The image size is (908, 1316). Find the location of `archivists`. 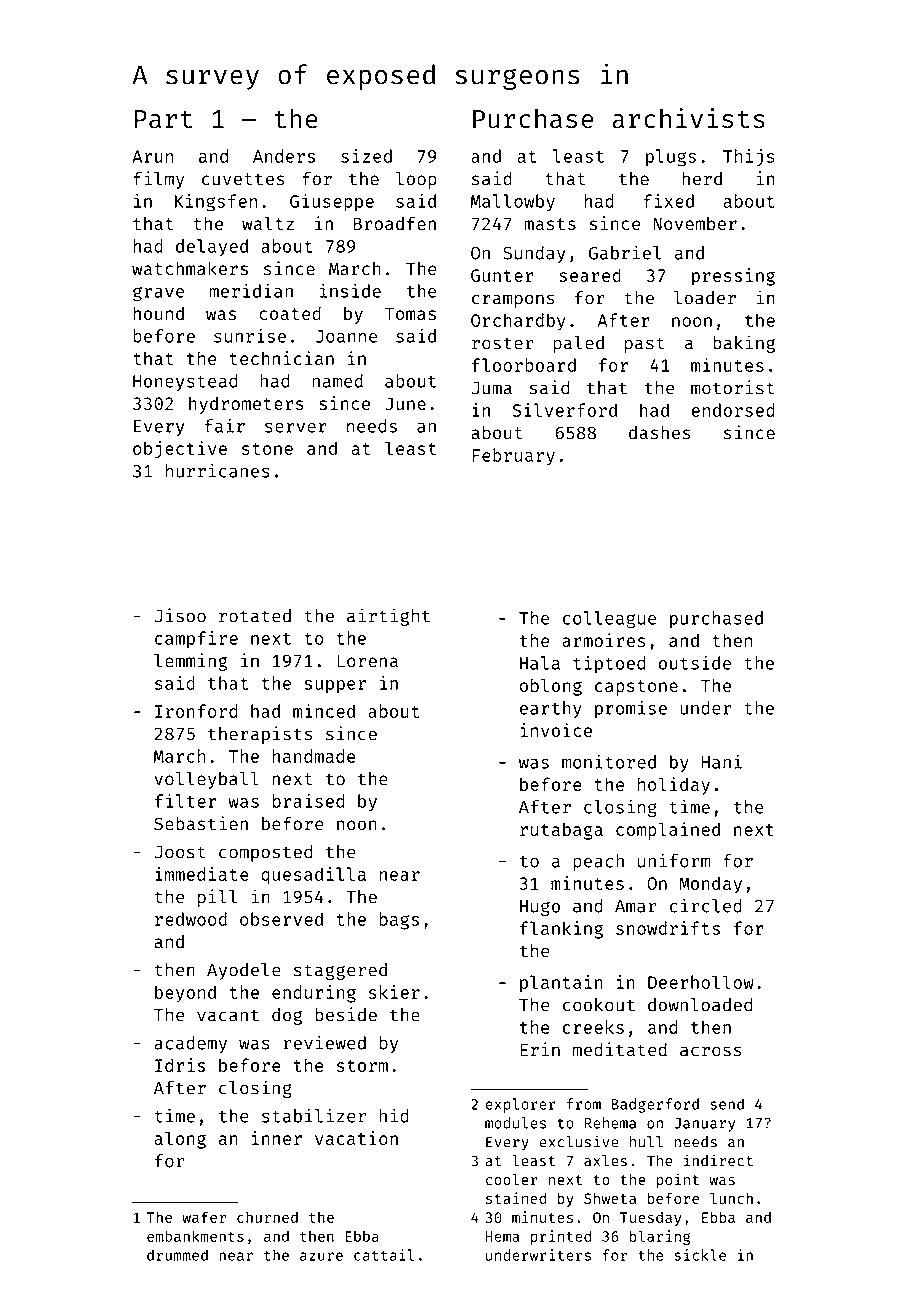

archivists is located at coordinates (688, 118).
